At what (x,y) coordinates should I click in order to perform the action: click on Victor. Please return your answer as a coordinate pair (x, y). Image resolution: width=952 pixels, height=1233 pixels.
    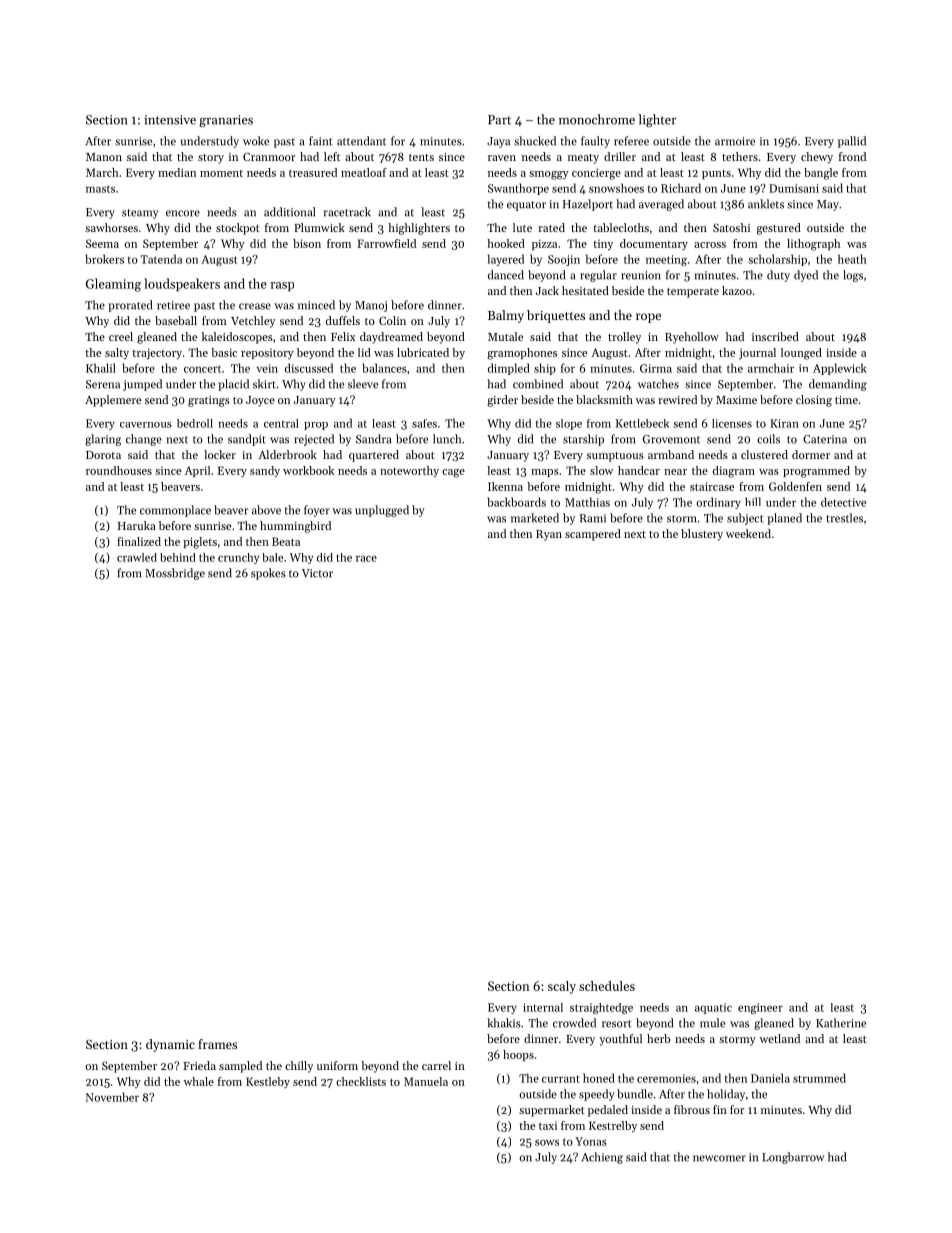
    Looking at the image, I should click on (317, 573).
